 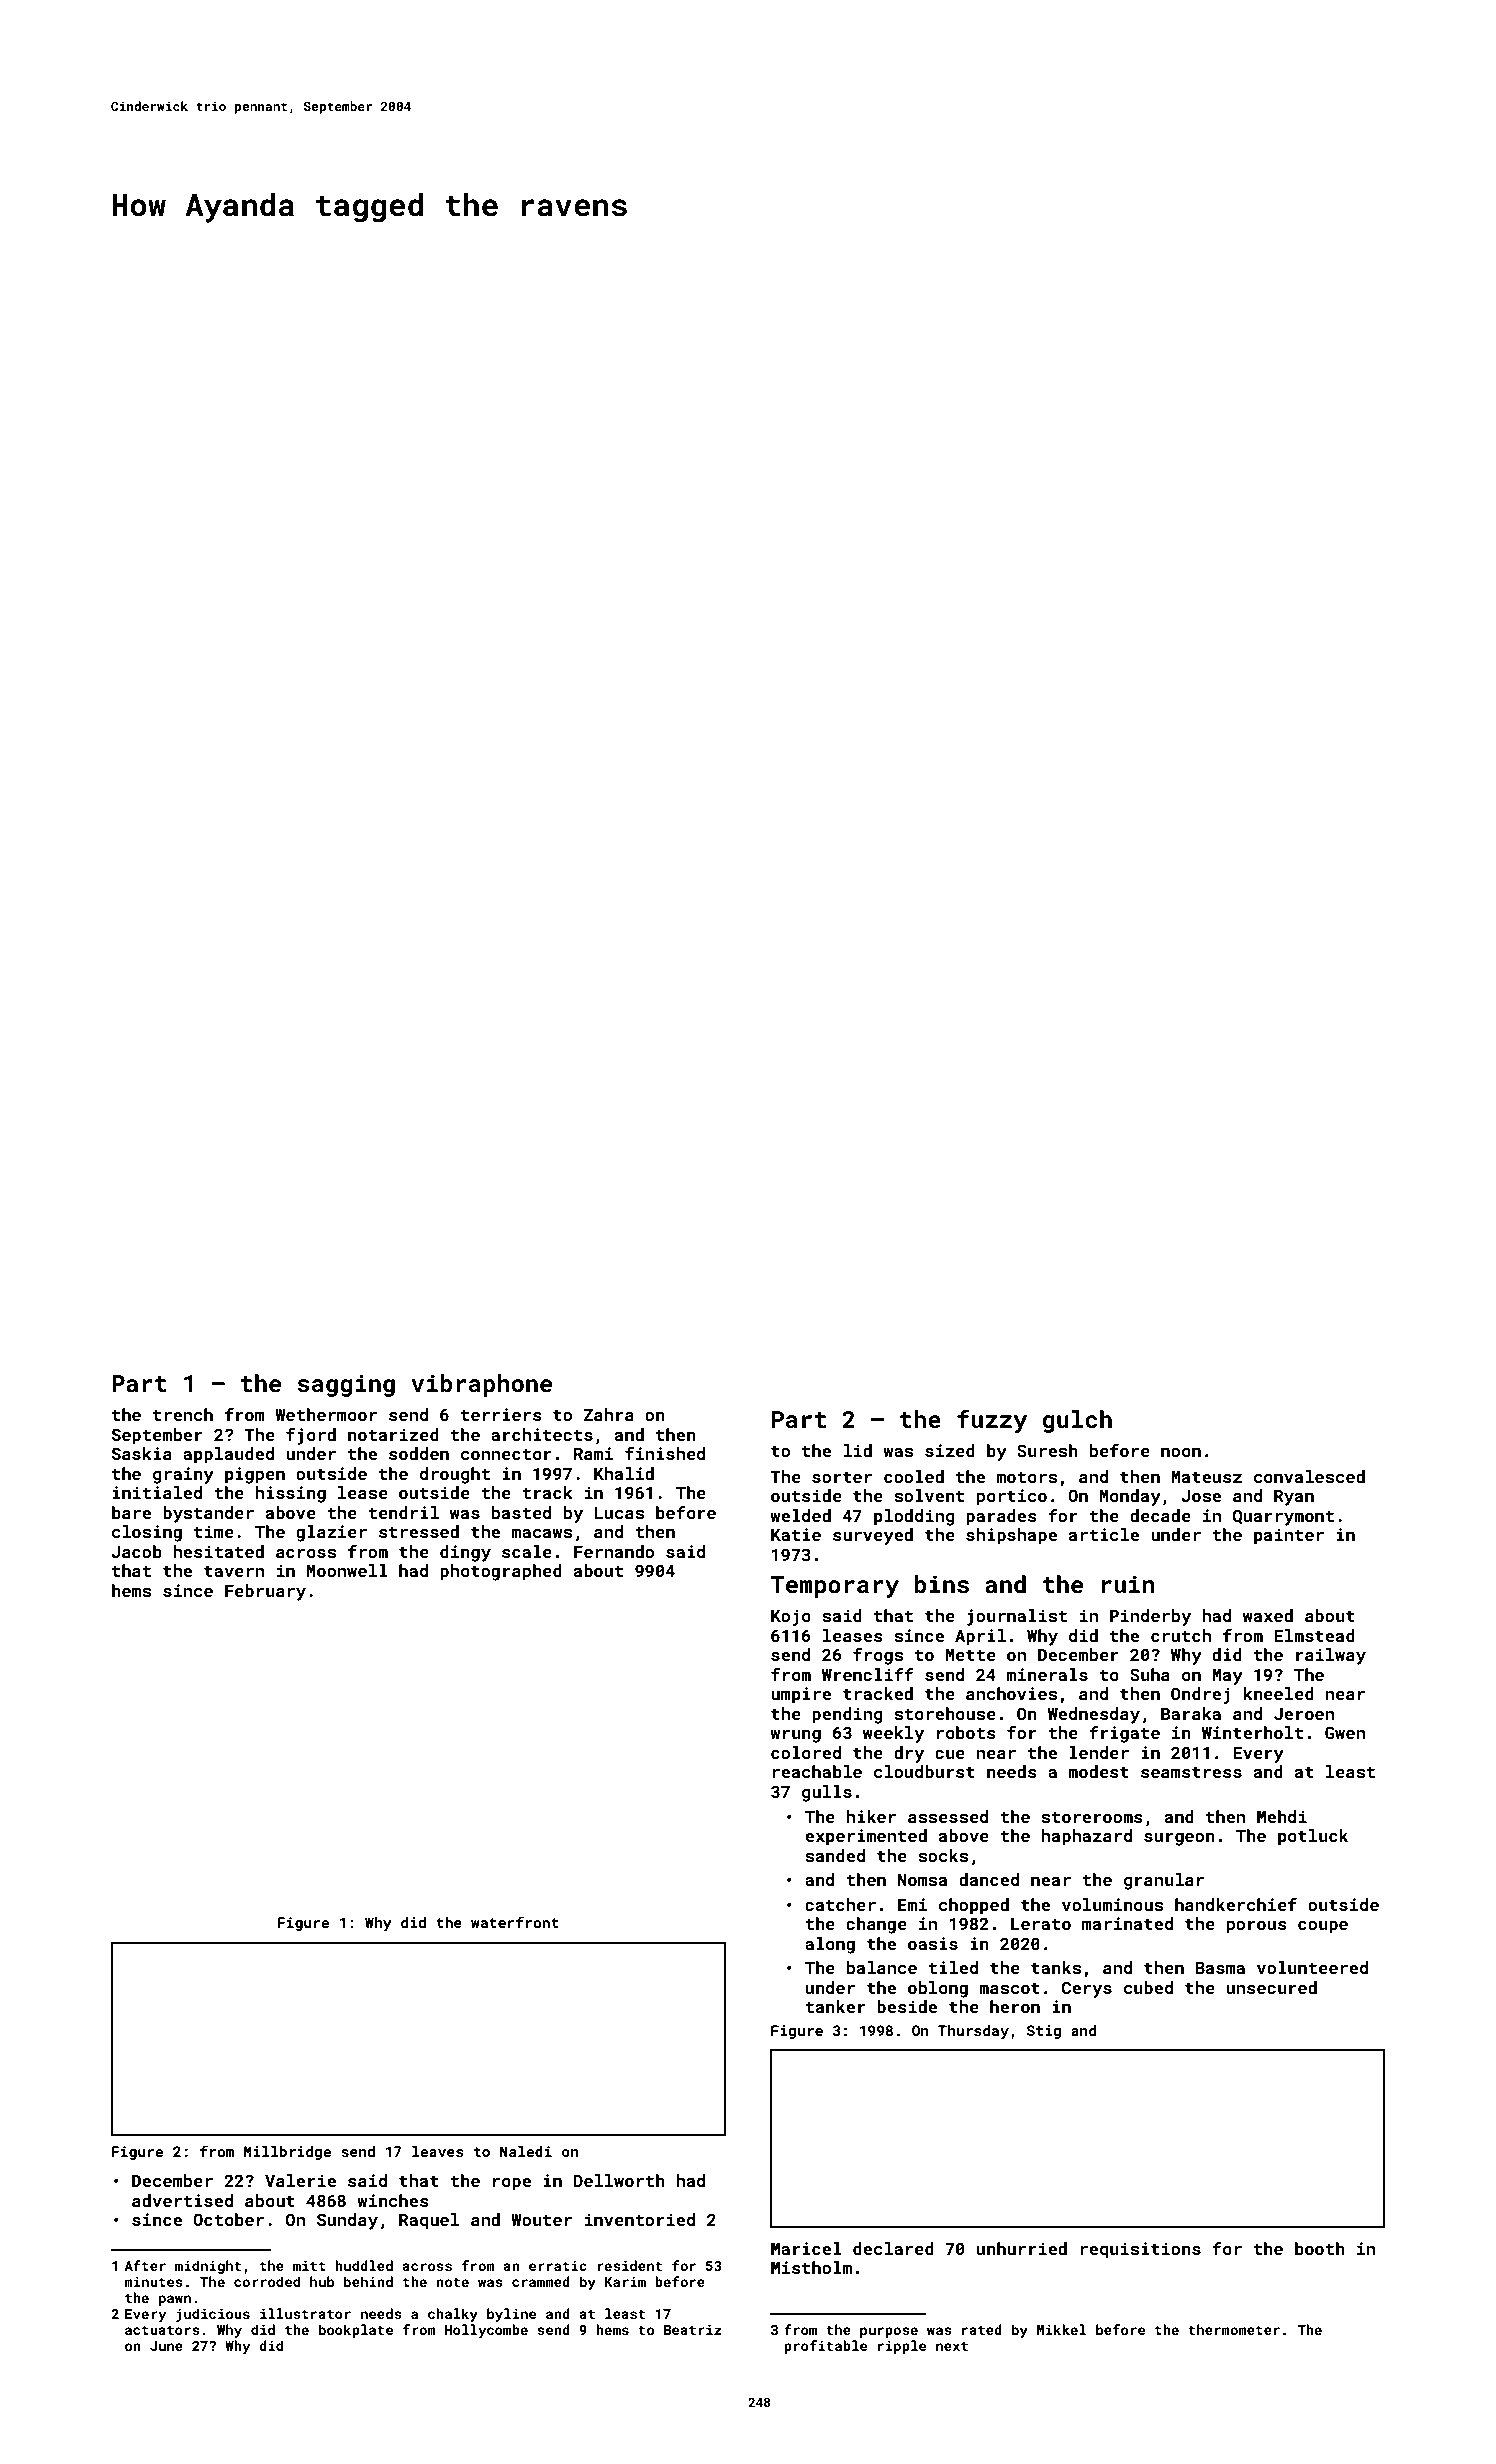 What do you see at coordinates (1331, 1656) in the screenshot?
I see `railway` at bounding box center [1331, 1656].
